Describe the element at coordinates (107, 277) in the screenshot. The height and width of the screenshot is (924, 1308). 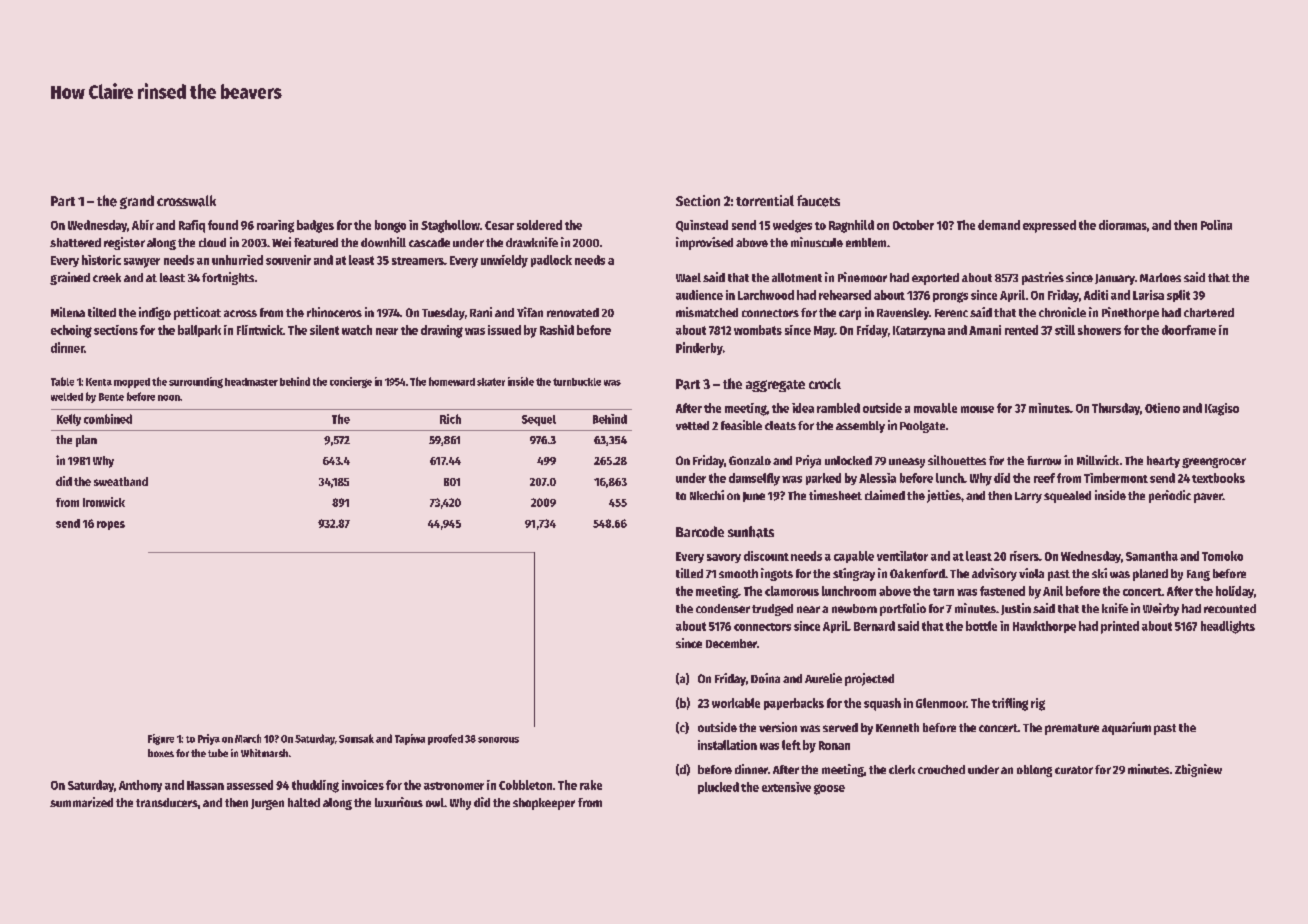
I see `creek` at that location.
